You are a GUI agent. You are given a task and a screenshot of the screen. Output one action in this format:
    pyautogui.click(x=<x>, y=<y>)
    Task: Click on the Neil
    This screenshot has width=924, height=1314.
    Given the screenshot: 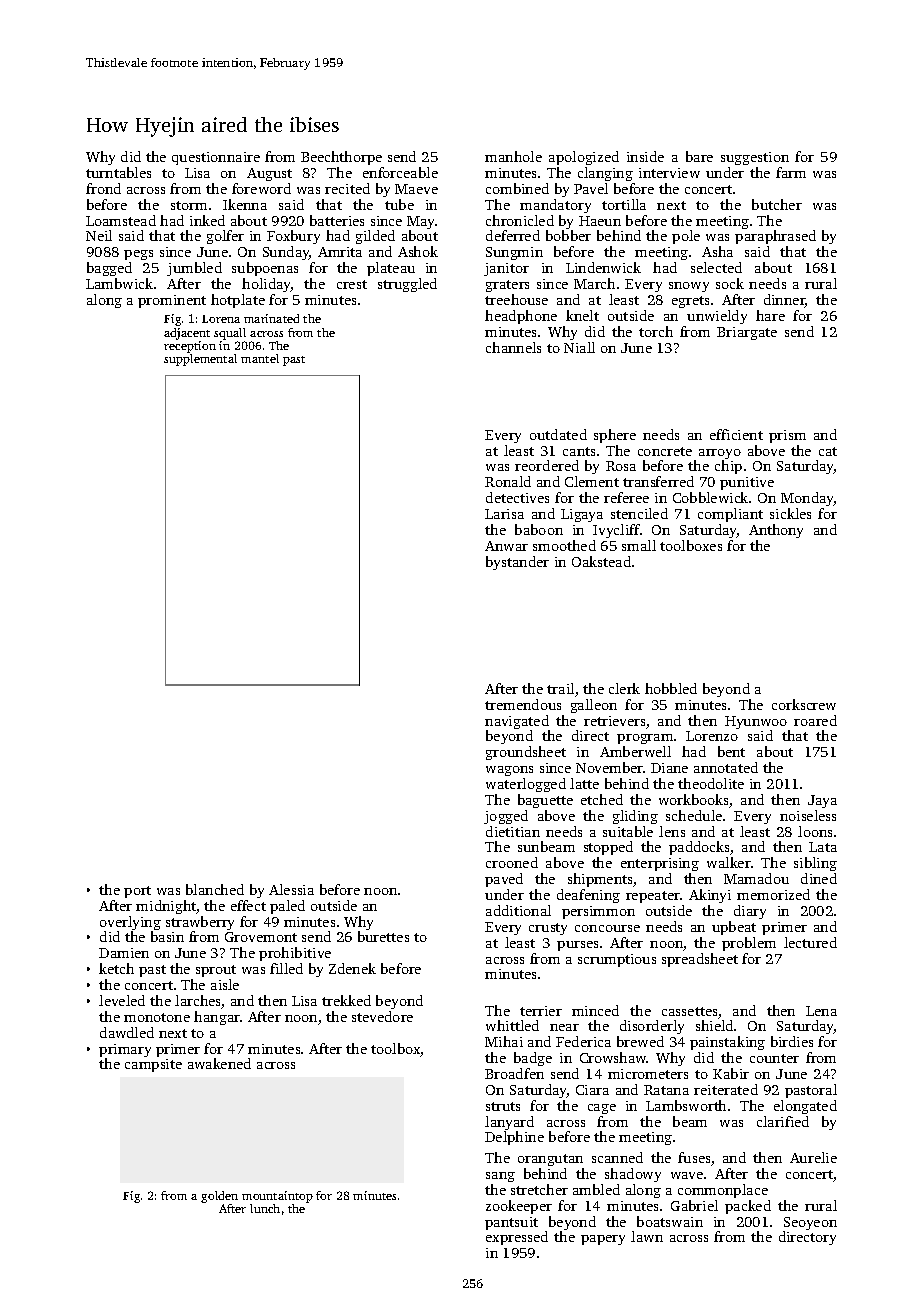 What is the action you would take?
    pyautogui.click(x=99, y=235)
